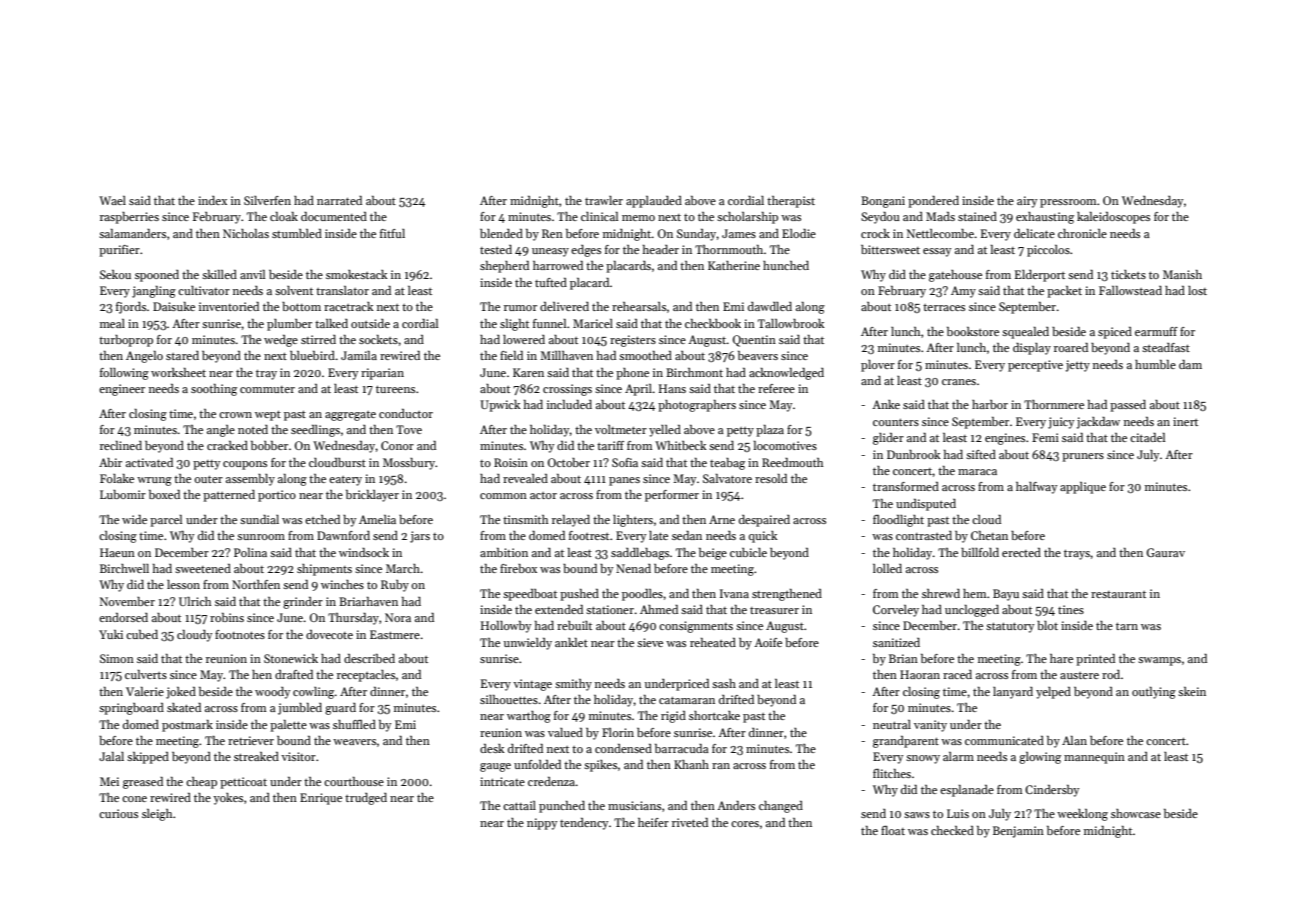 The image size is (1308, 924). Describe the element at coordinates (963, 292) in the document. I see `Amy` at that location.
